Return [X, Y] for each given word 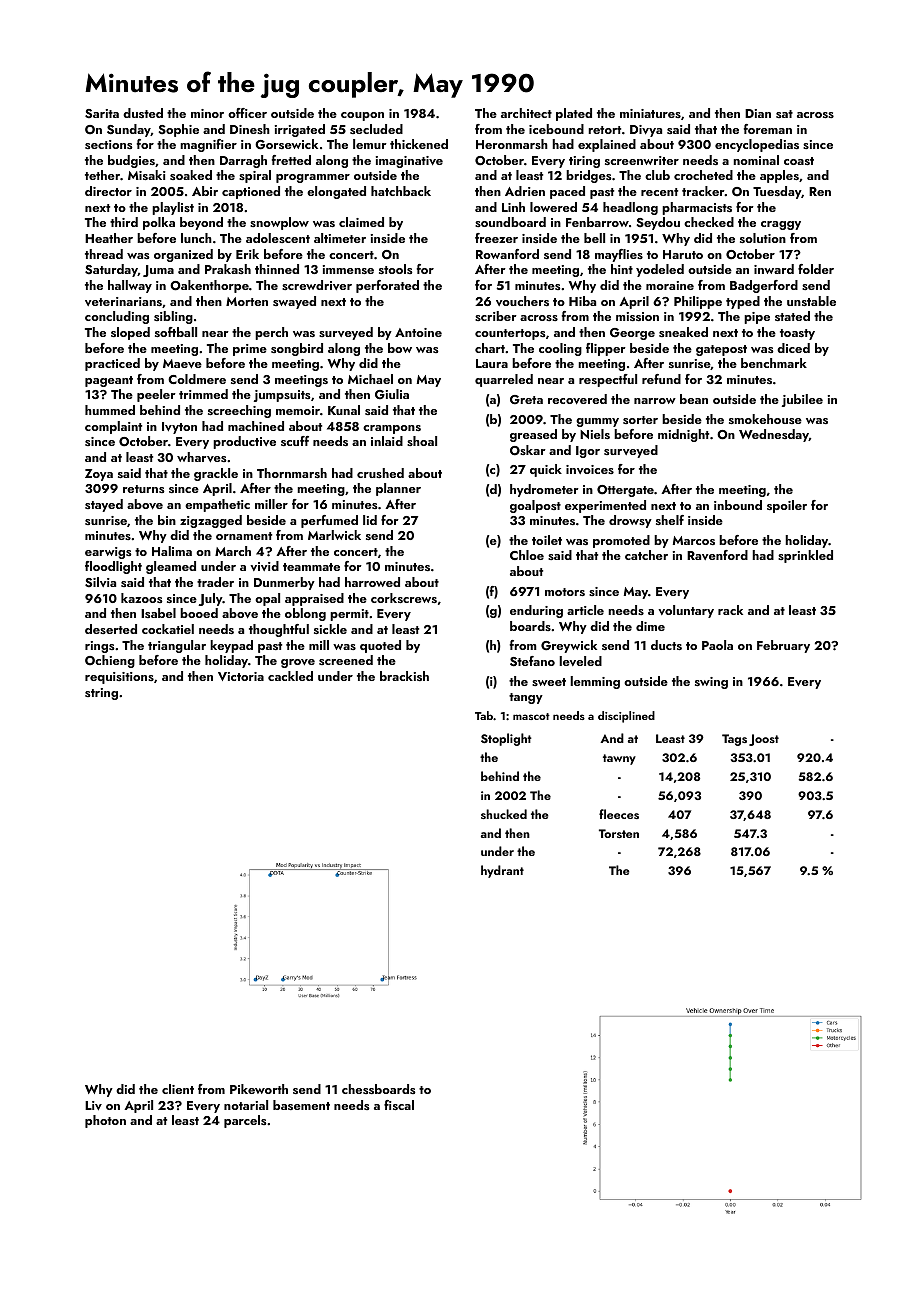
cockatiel [168, 629]
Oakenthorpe [209, 286]
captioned [251, 192]
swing [711, 683]
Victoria [241, 676]
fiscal [399, 1105]
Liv [93, 1106]
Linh [513, 207]
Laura [492, 363]
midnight [683, 435]
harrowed [372, 582]
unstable [811, 301]
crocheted [703, 175]
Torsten [619, 833]
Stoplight [506, 739]
